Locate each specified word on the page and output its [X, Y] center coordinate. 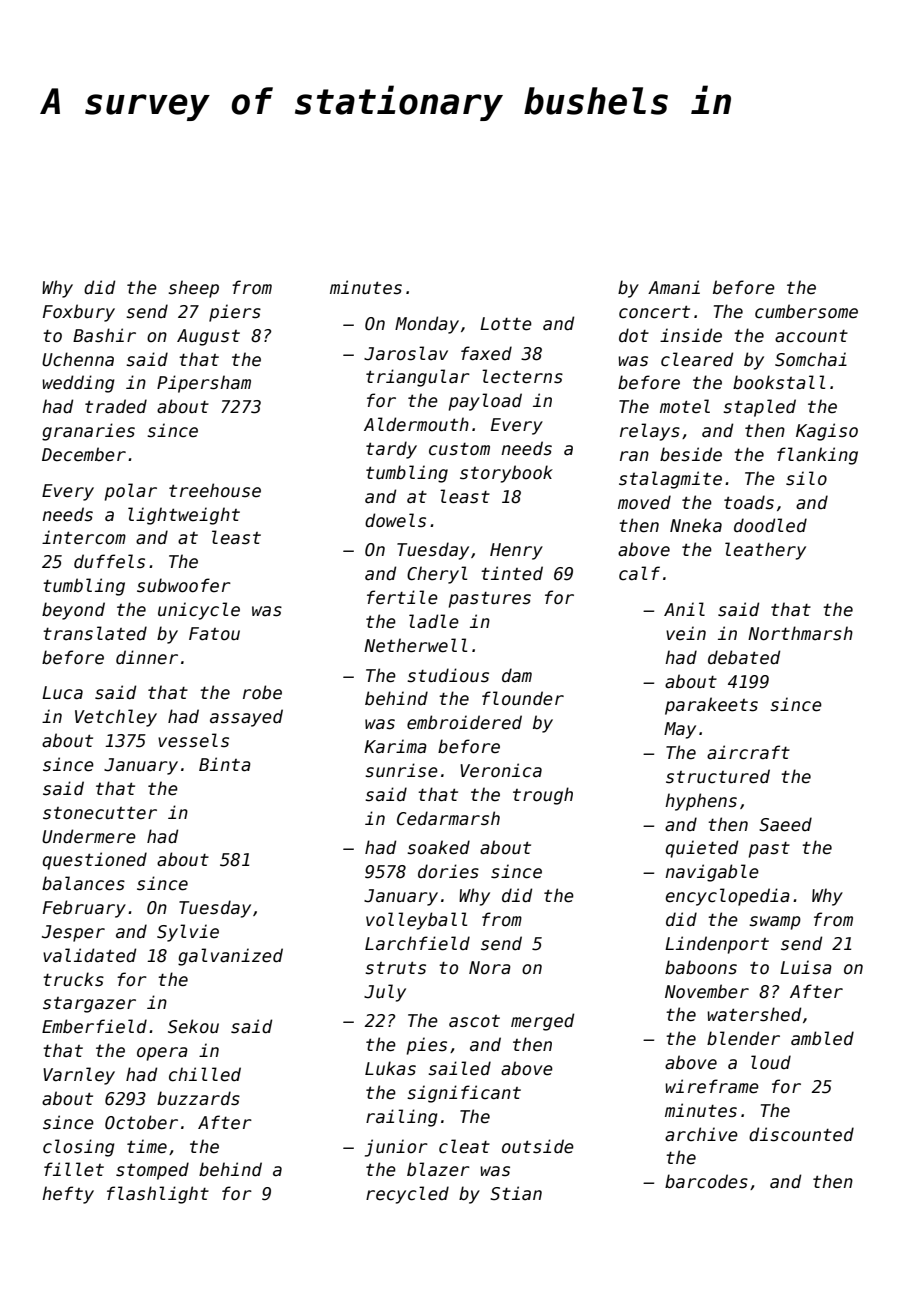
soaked [438, 847]
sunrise [401, 770]
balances [83, 883]
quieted [702, 849]
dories [448, 871]
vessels [193, 740]
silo [806, 478]
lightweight [184, 516]
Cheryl [437, 575]
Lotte [506, 324]
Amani [674, 287]
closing [79, 1148]
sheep [193, 289]
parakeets [711, 706]
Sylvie [188, 933]
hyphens [701, 802]
